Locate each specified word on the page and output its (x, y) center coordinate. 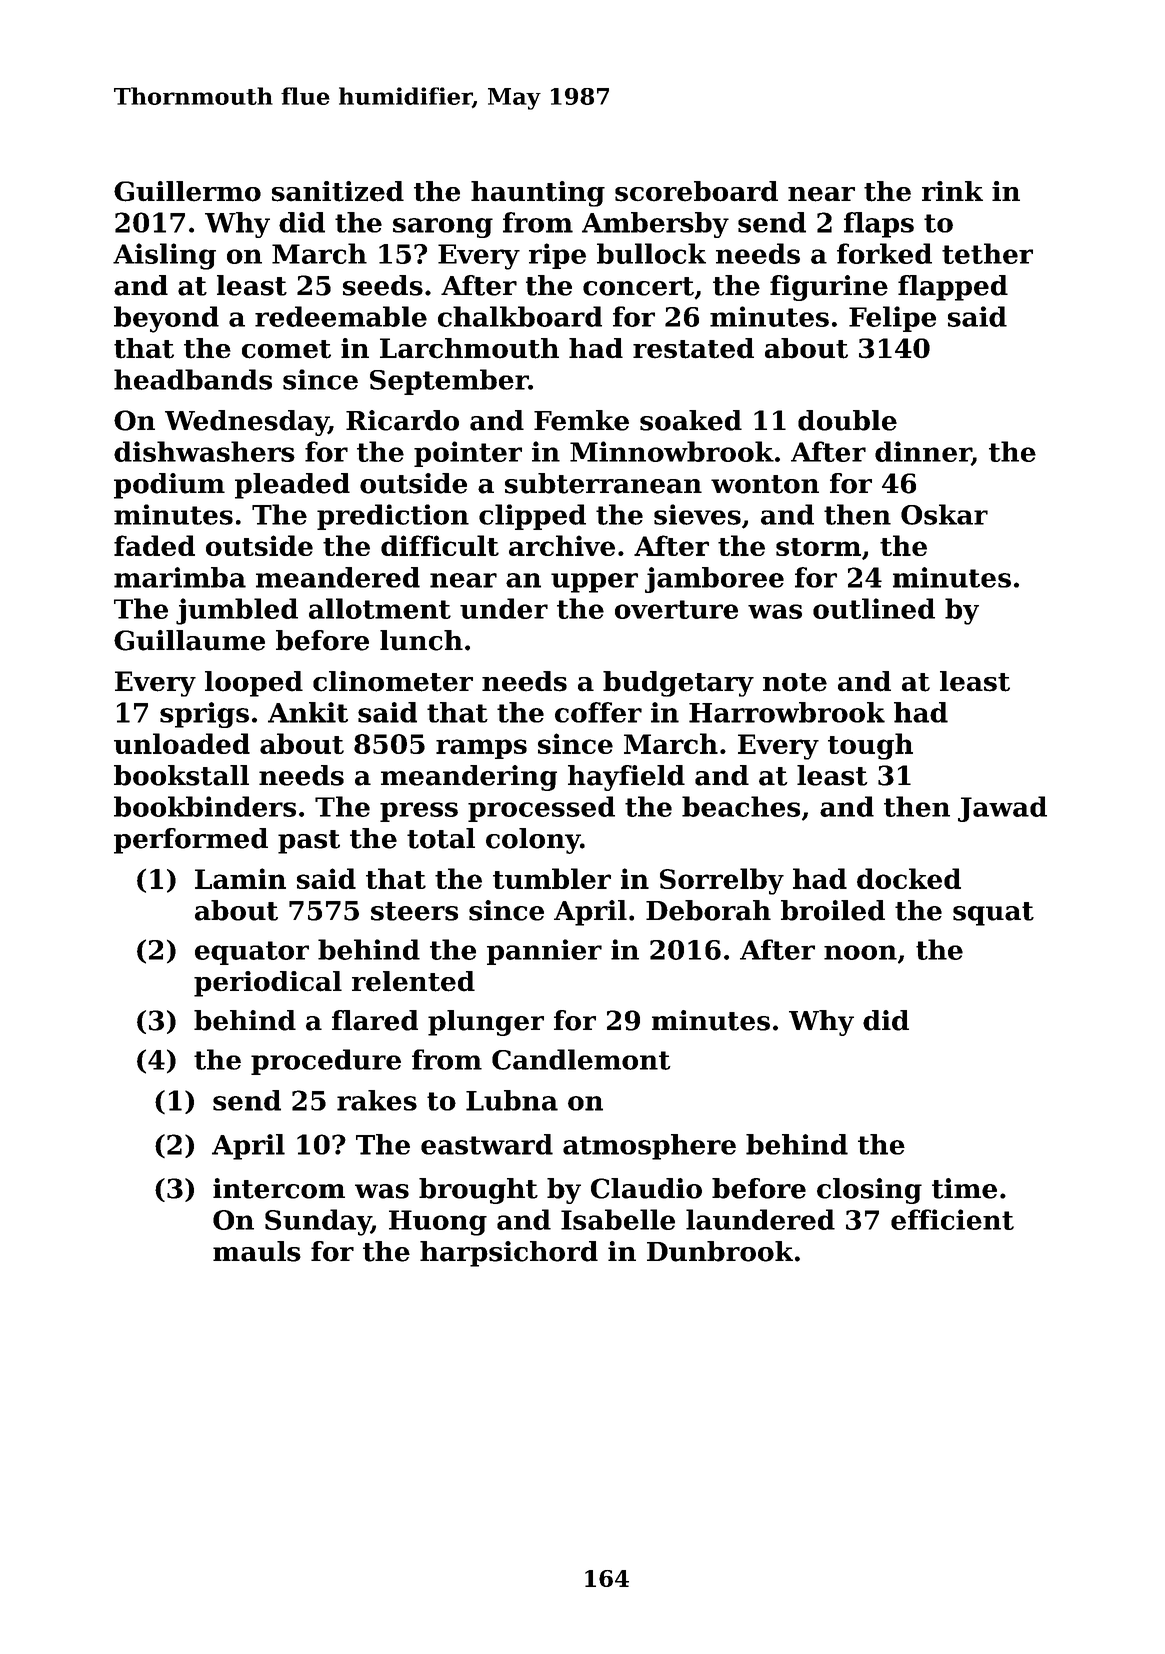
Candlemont (581, 1059)
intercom (279, 1188)
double (847, 420)
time (964, 1188)
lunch (421, 640)
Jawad (1002, 809)
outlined (874, 608)
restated (693, 348)
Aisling (164, 256)
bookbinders (205, 806)
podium (169, 486)
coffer (598, 712)
